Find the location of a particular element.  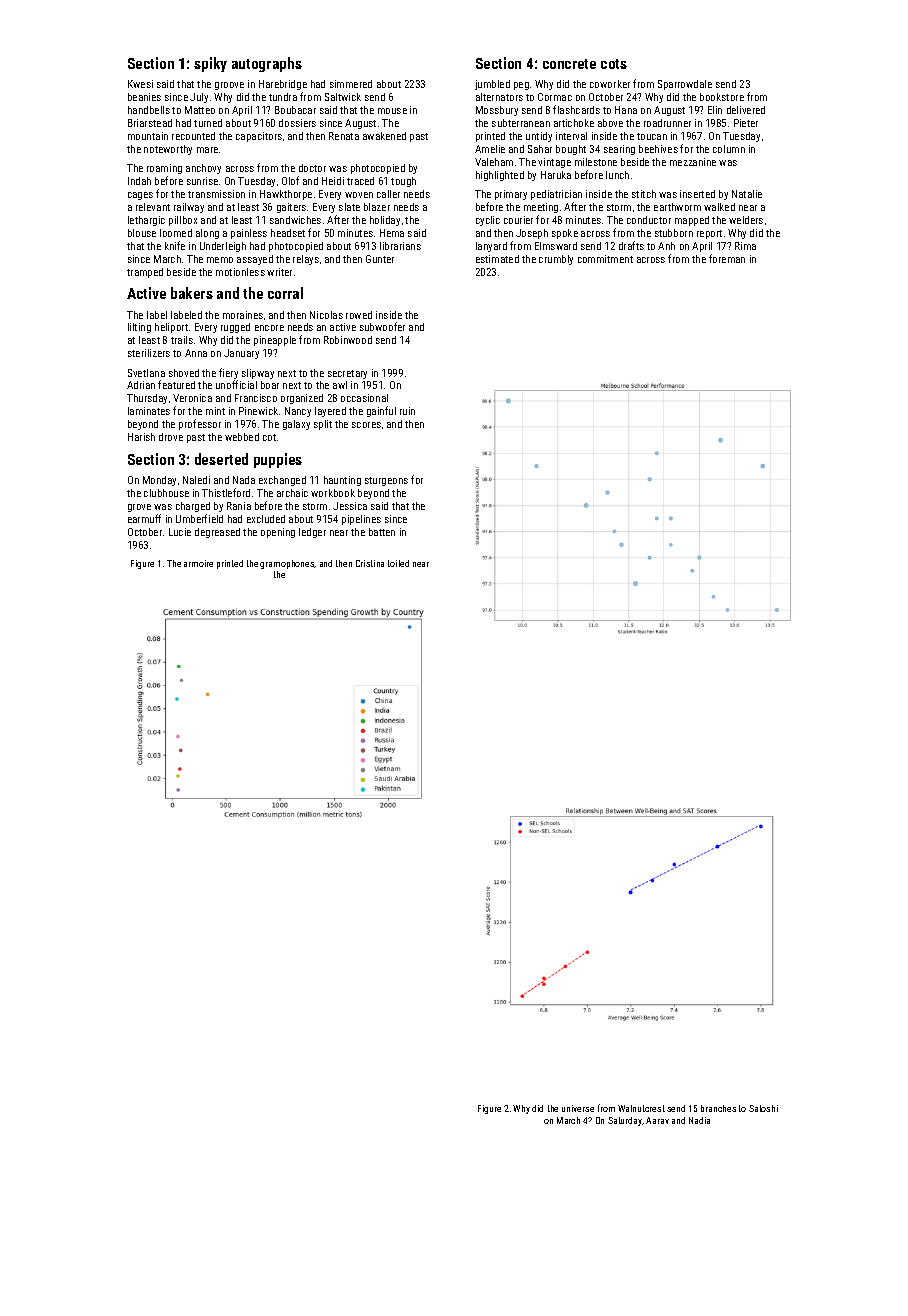

delivered is located at coordinates (746, 110).
